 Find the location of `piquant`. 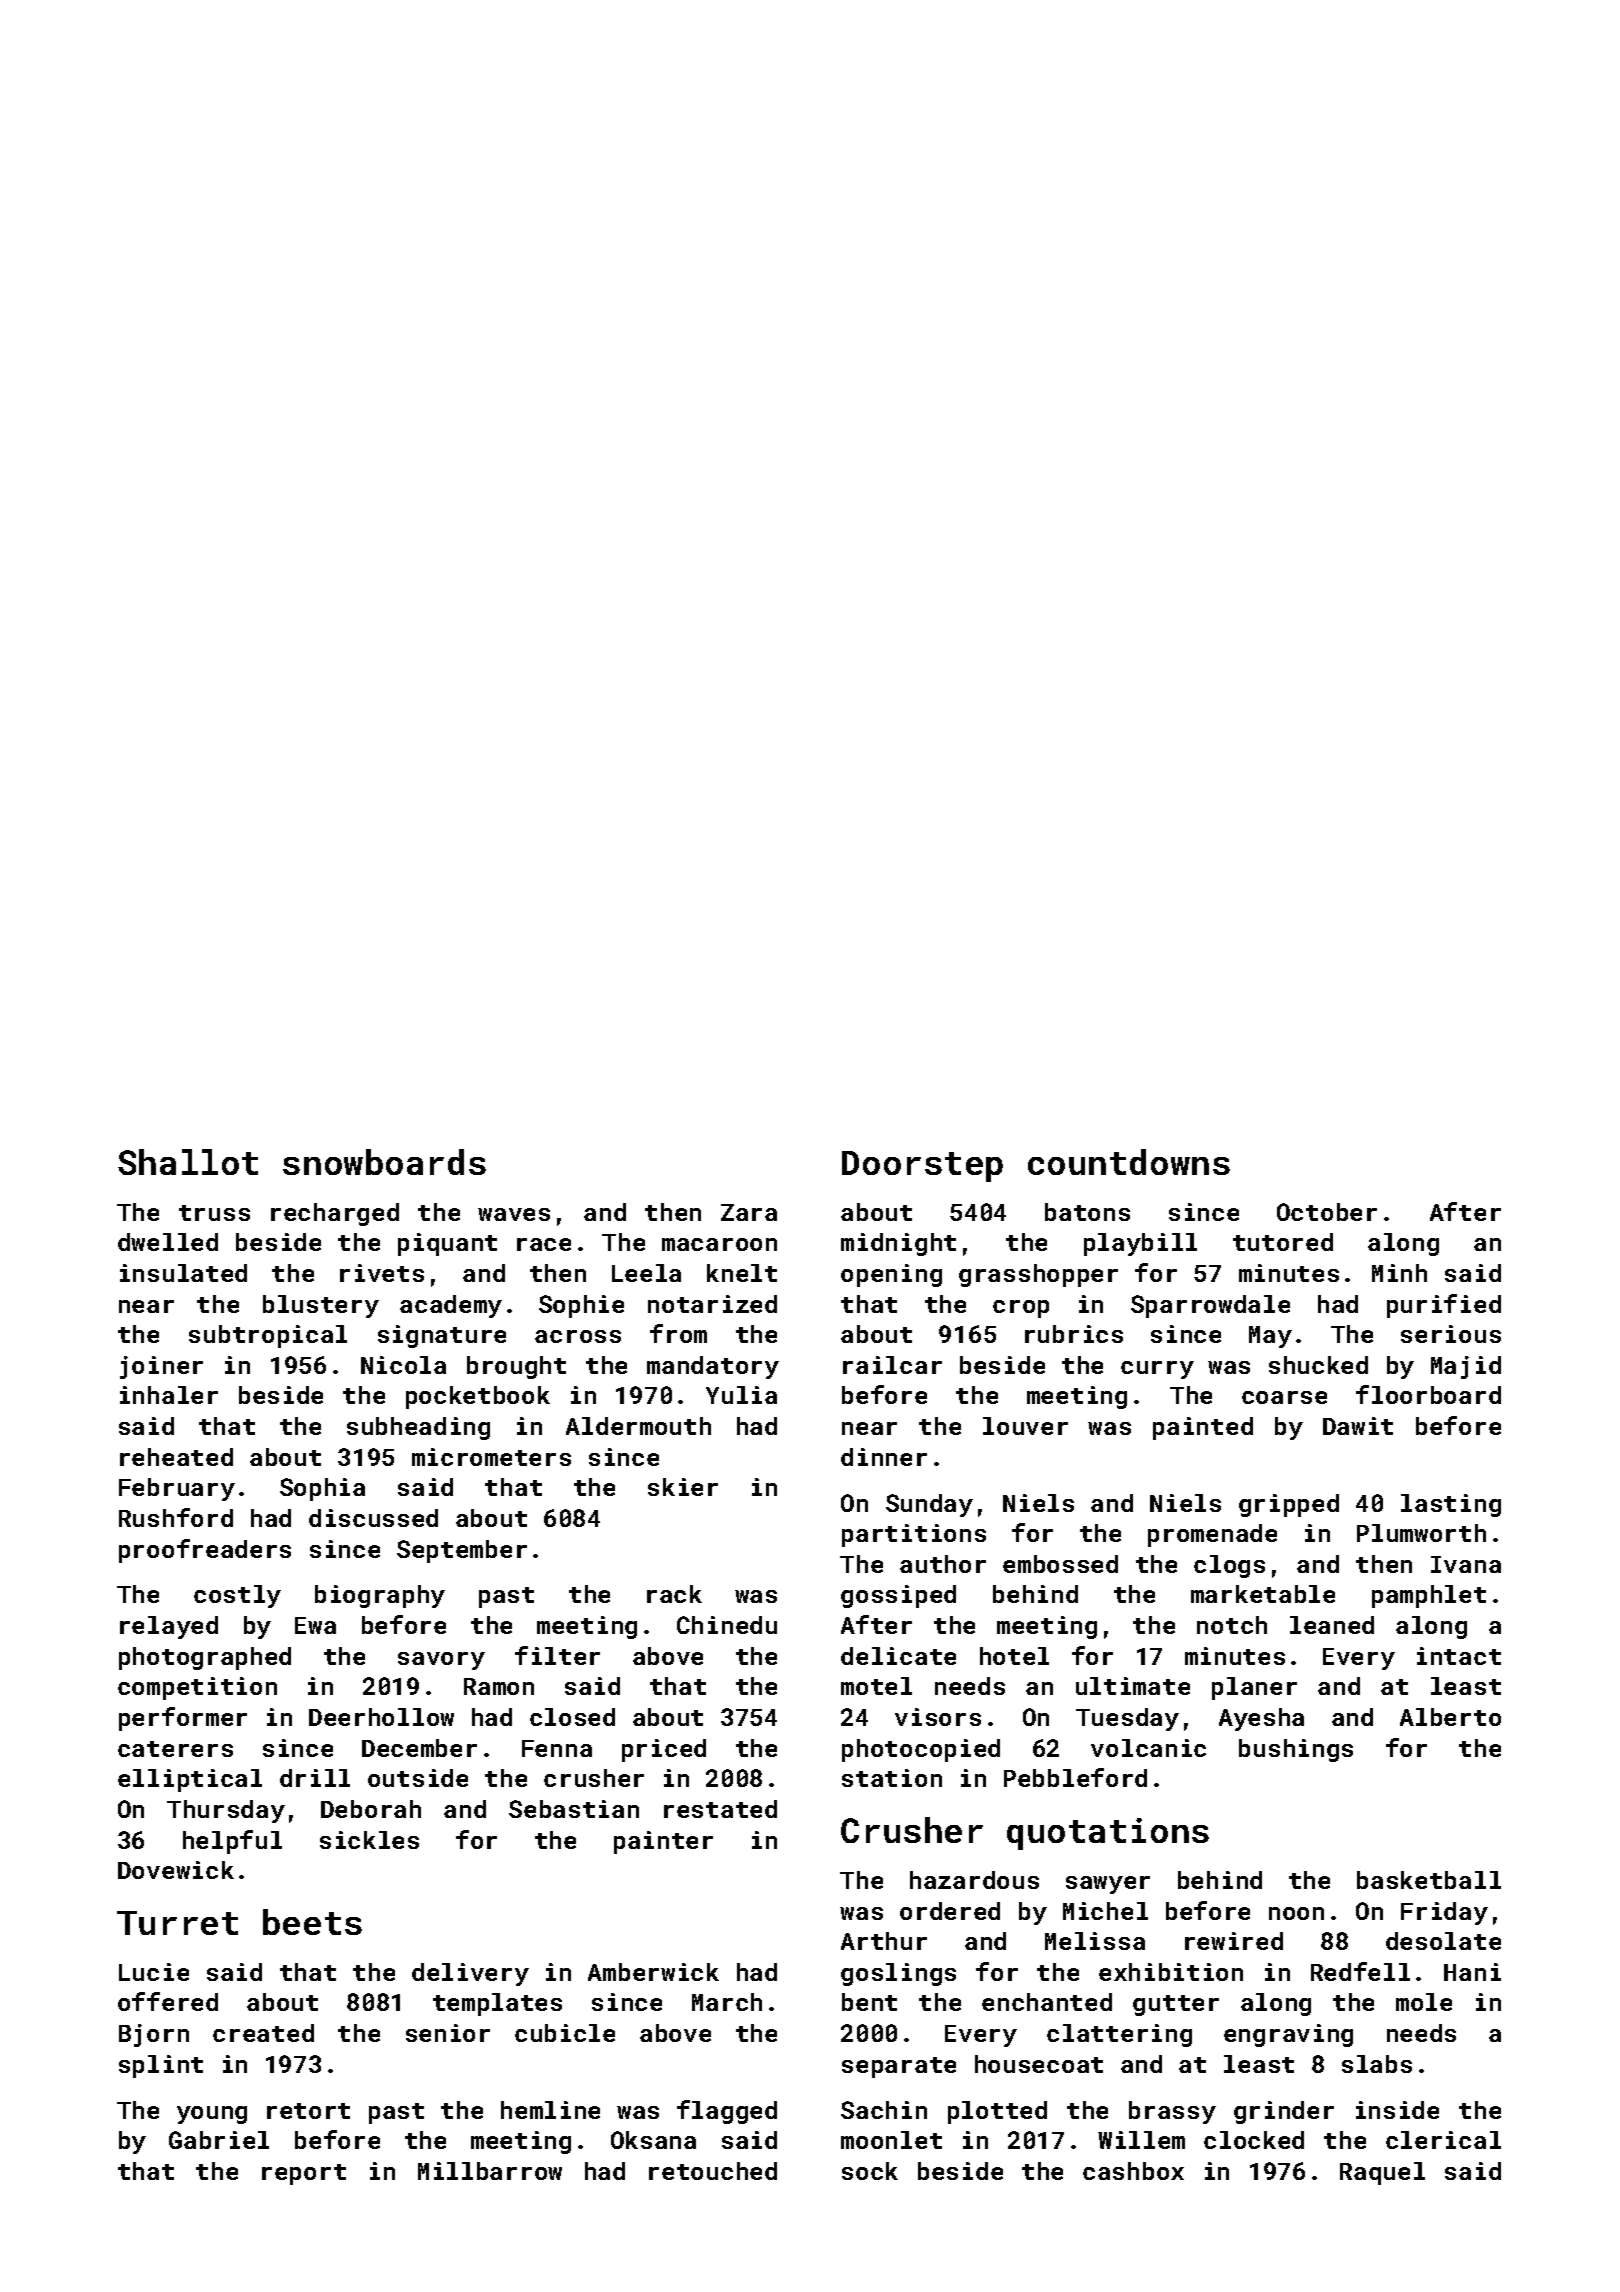

piquant is located at coordinates (447, 1244).
